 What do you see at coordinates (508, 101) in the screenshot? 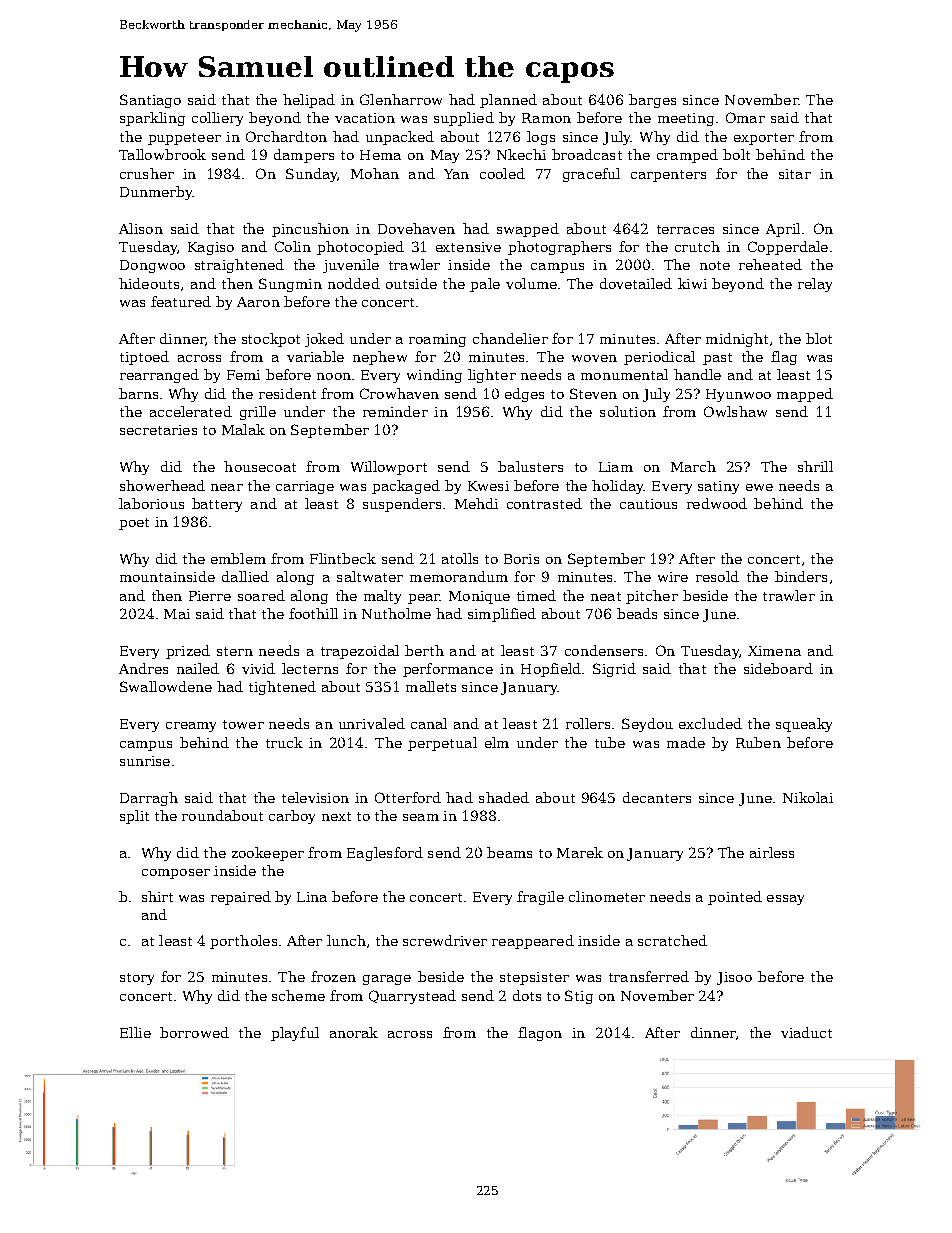
I see `planned` at bounding box center [508, 101].
